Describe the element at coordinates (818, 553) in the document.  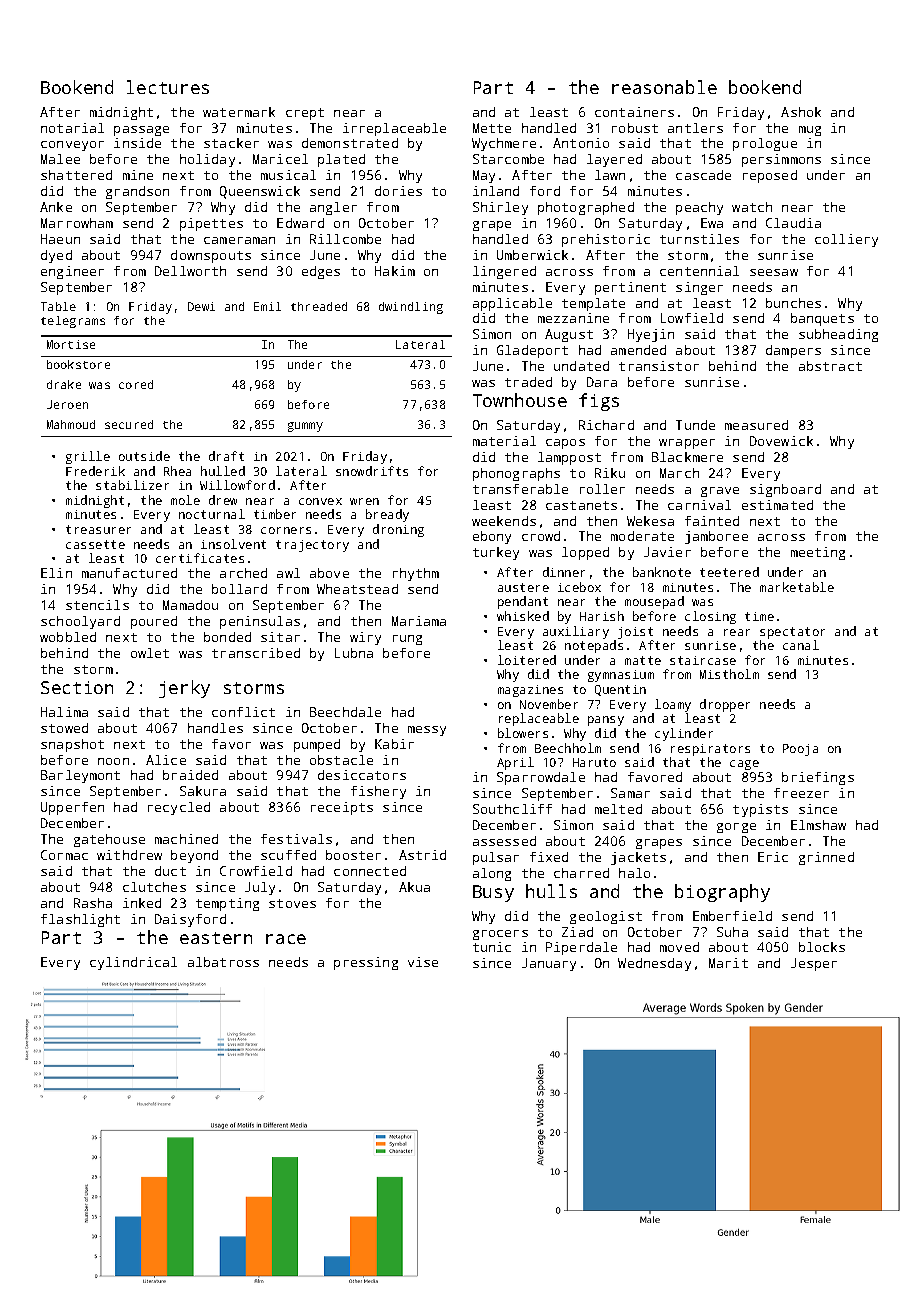
I see `meeting` at that location.
